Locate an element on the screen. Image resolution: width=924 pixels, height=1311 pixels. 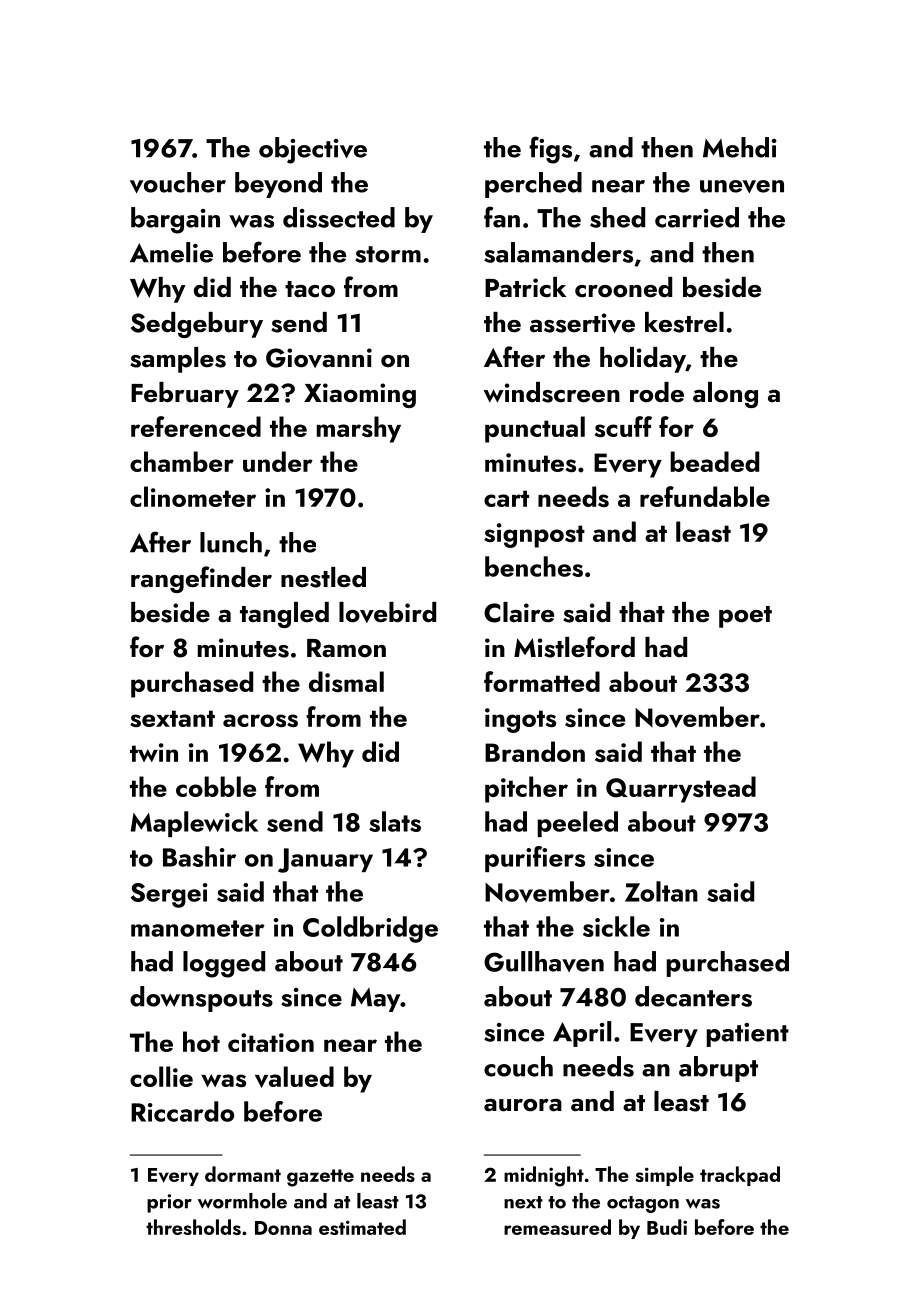
taco is located at coordinates (310, 289).
